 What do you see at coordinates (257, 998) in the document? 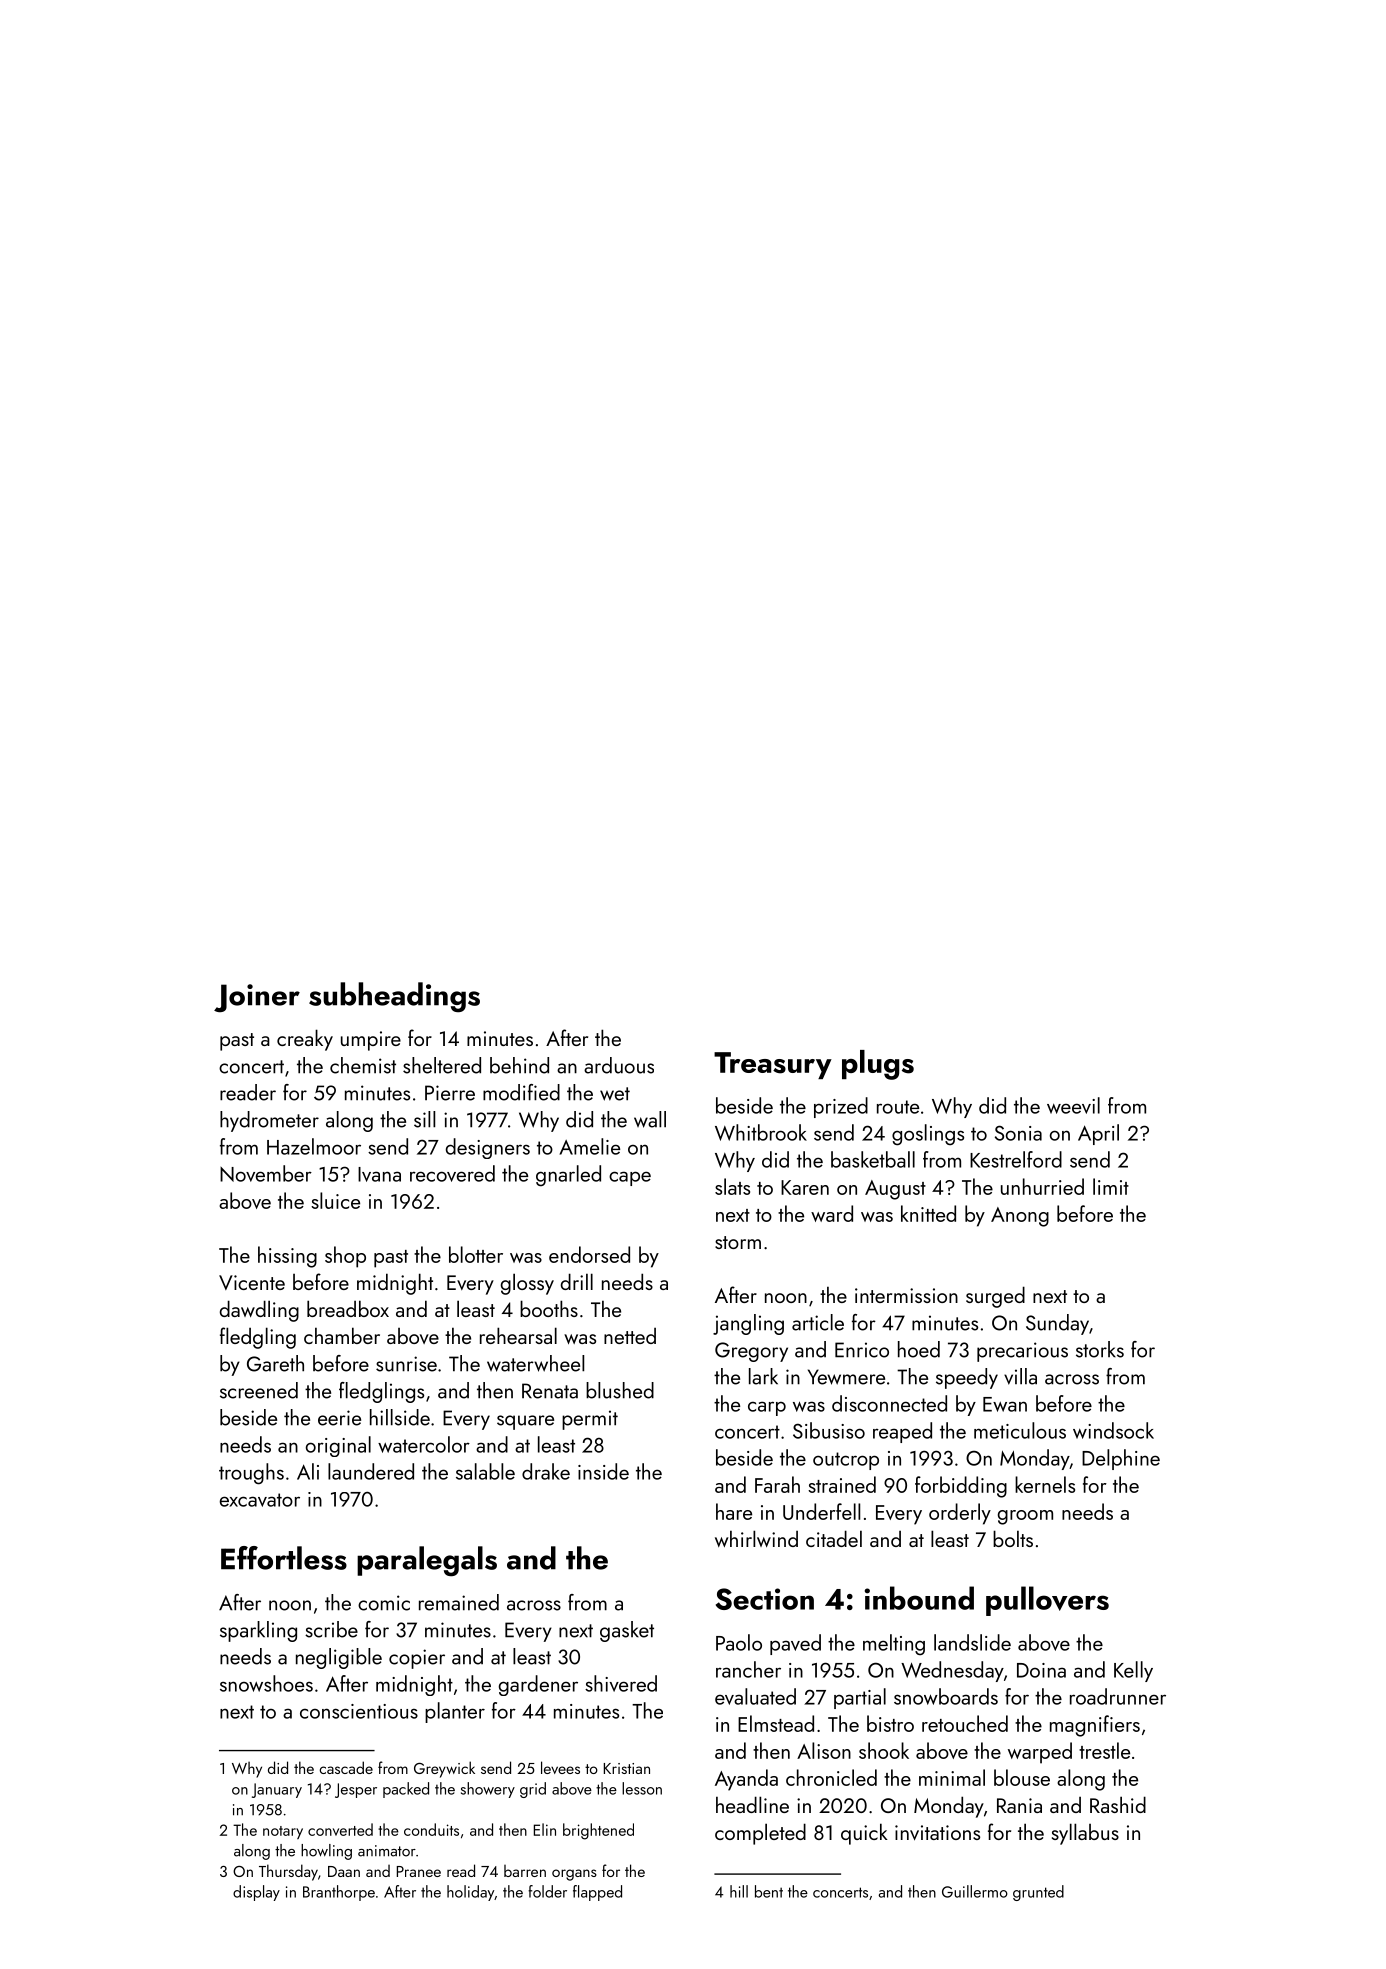
I see `Joiner` at bounding box center [257, 998].
